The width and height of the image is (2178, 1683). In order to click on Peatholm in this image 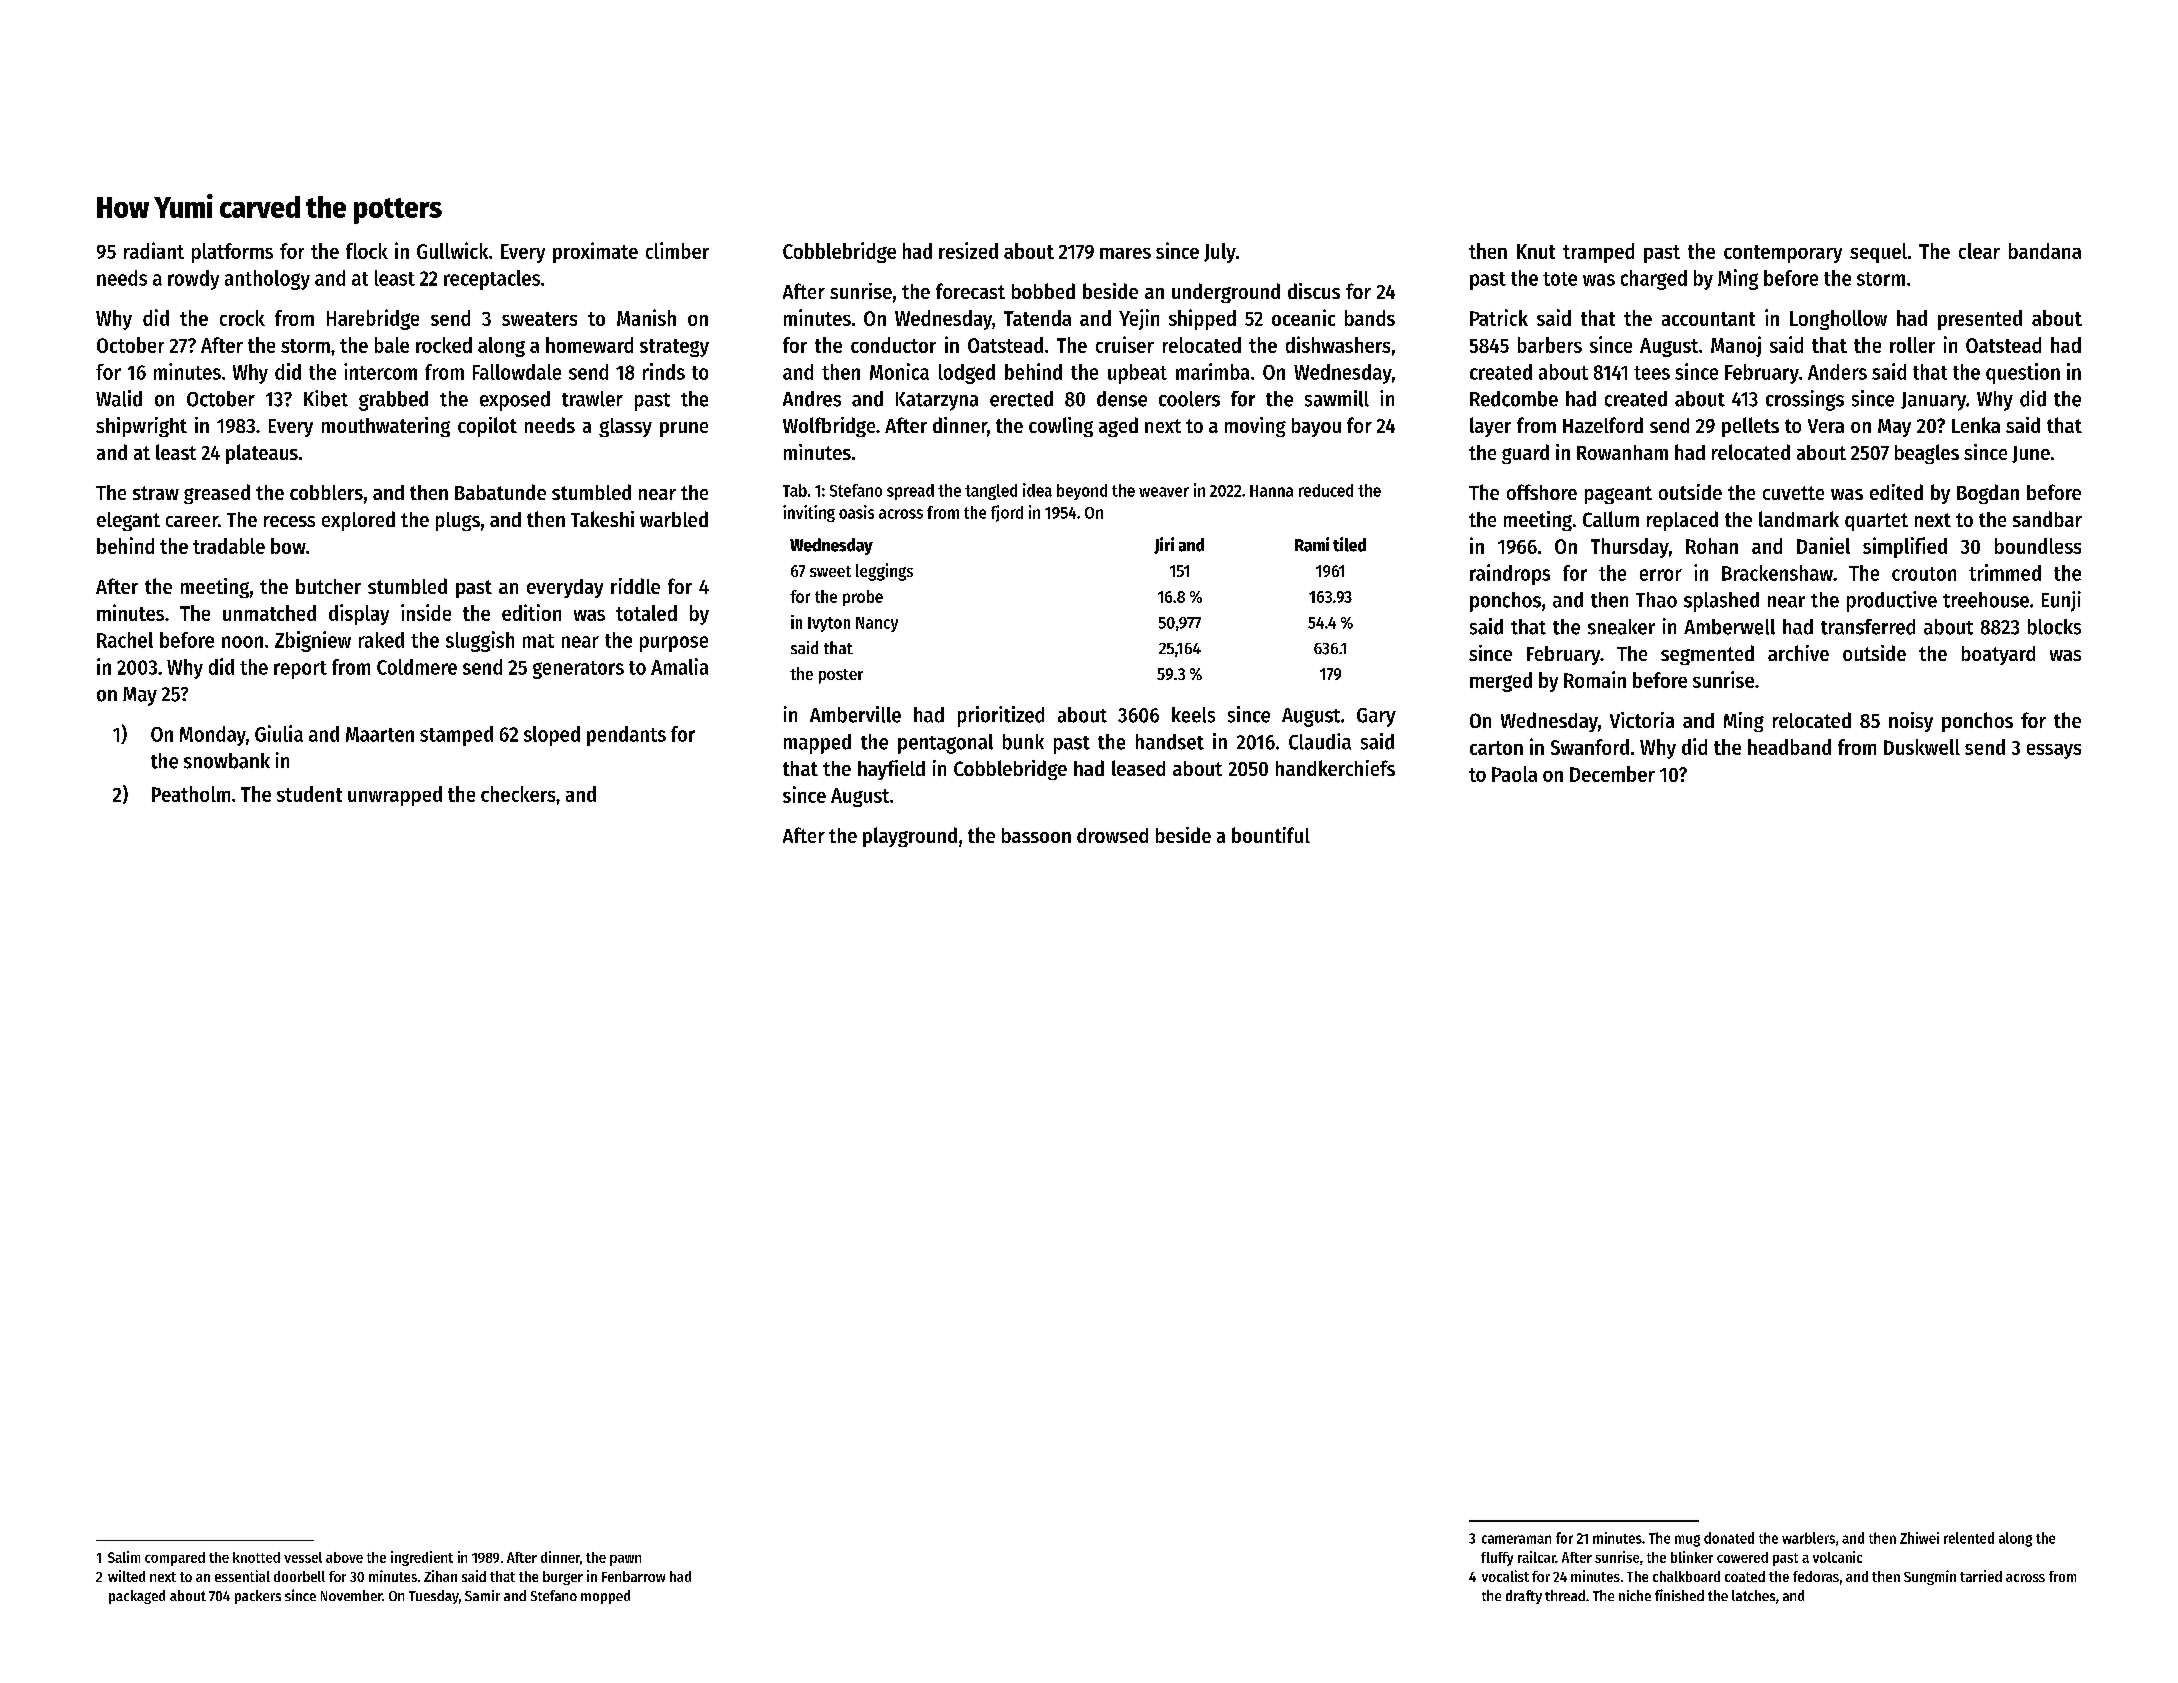, I will do `click(191, 794)`.
